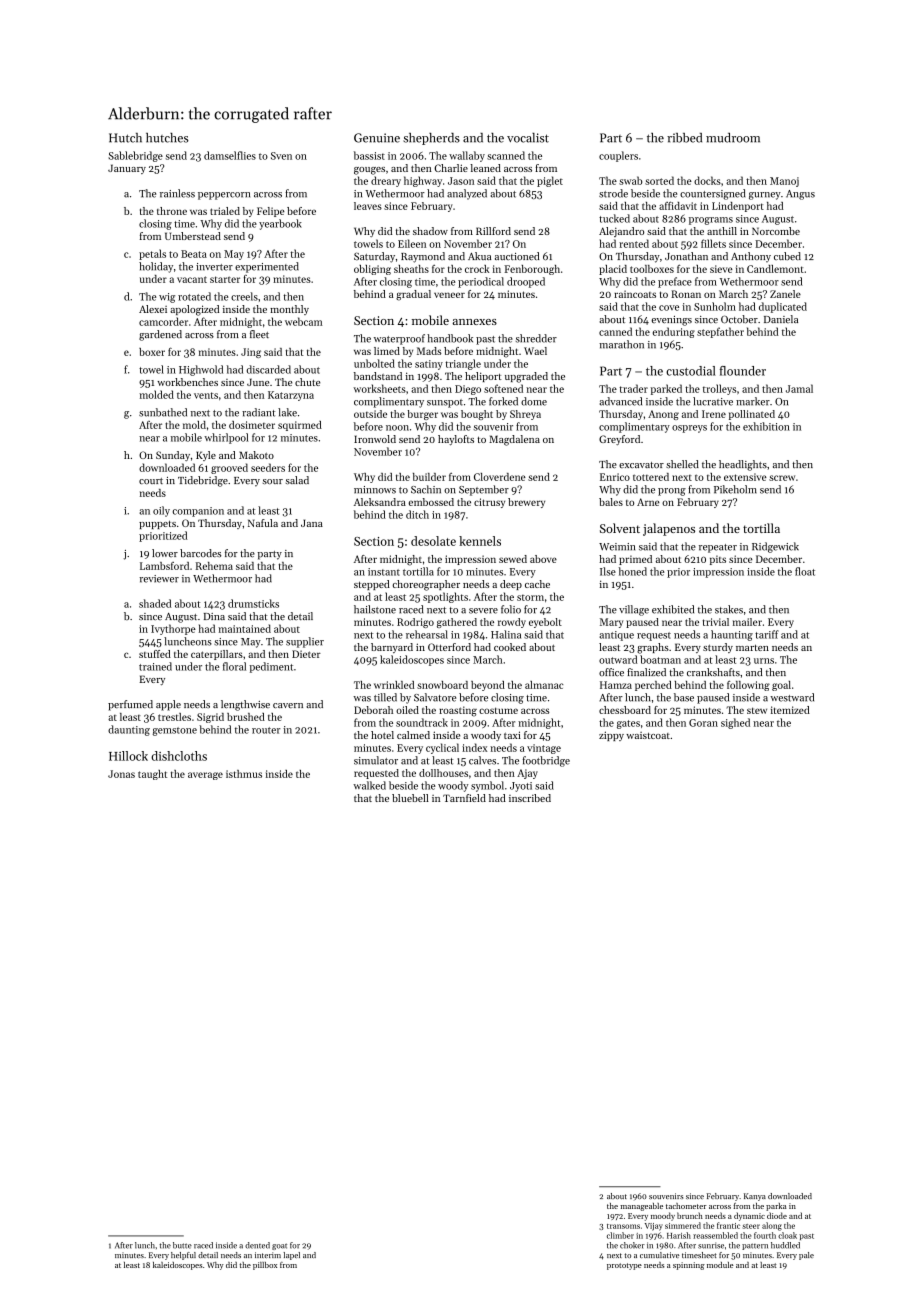 This page has width=924, height=1308. What do you see at coordinates (281, 156) in the page?
I see `Sven` at bounding box center [281, 156].
